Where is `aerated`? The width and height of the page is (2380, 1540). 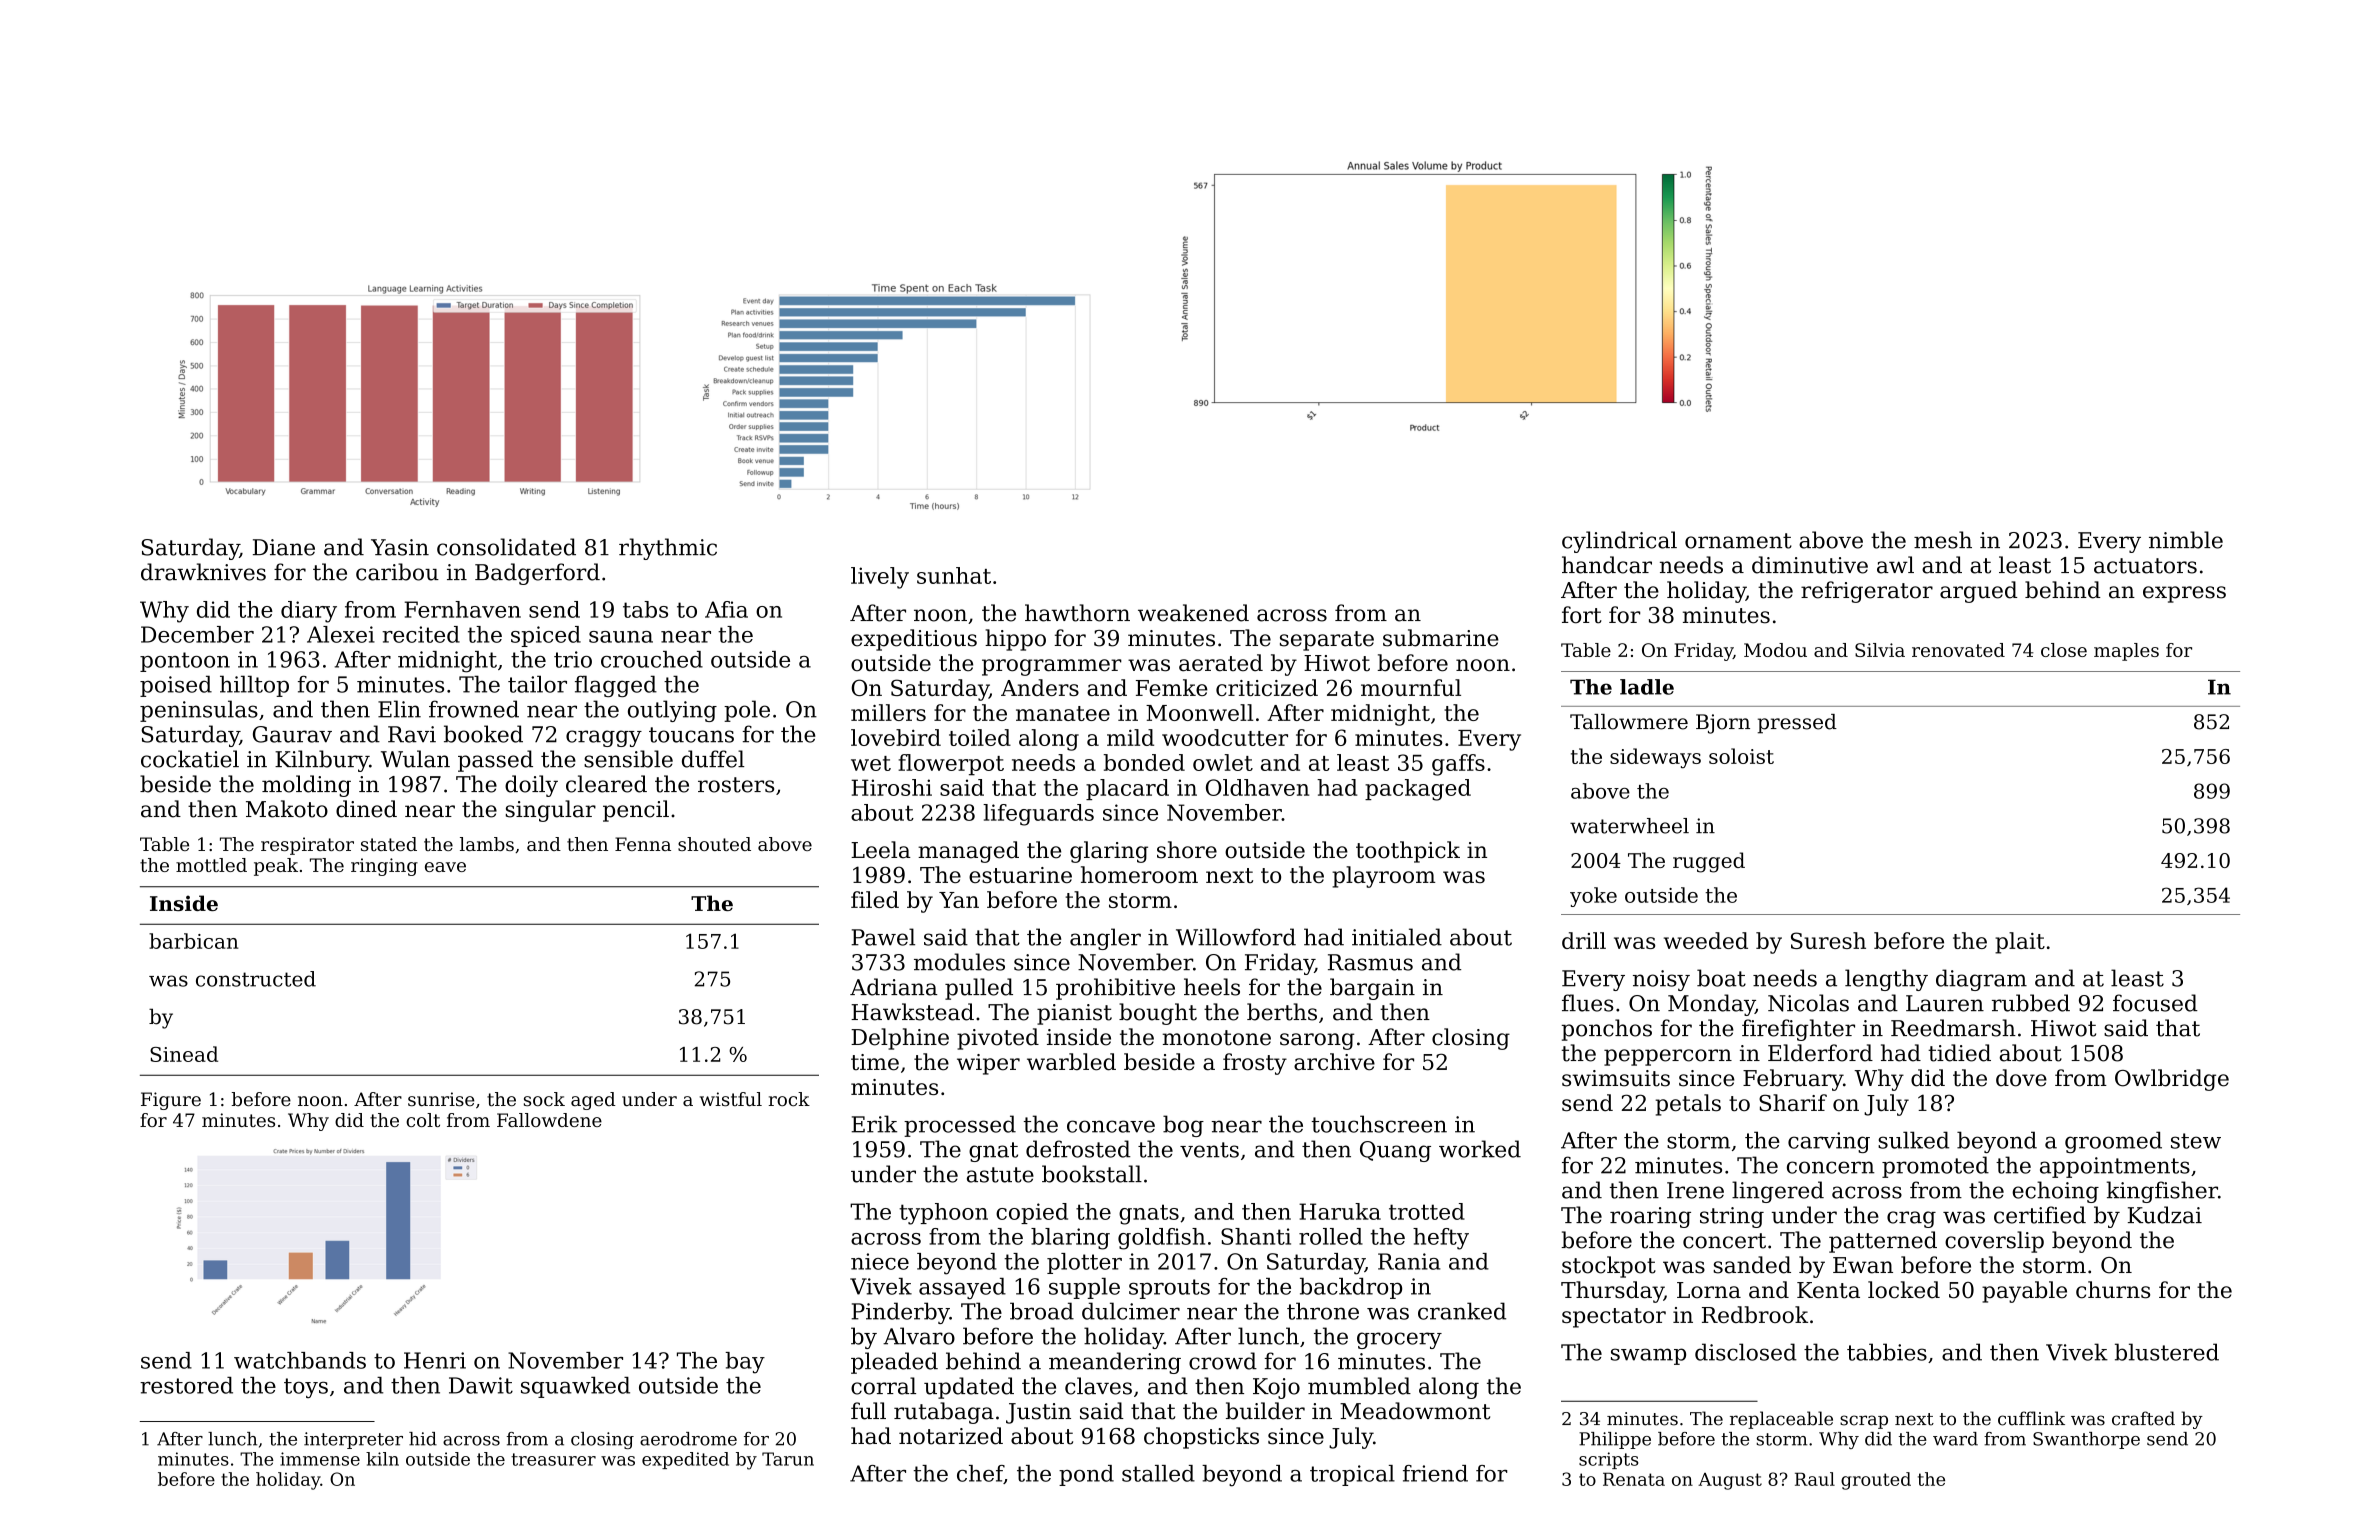 aerated is located at coordinates (1221, 663).
